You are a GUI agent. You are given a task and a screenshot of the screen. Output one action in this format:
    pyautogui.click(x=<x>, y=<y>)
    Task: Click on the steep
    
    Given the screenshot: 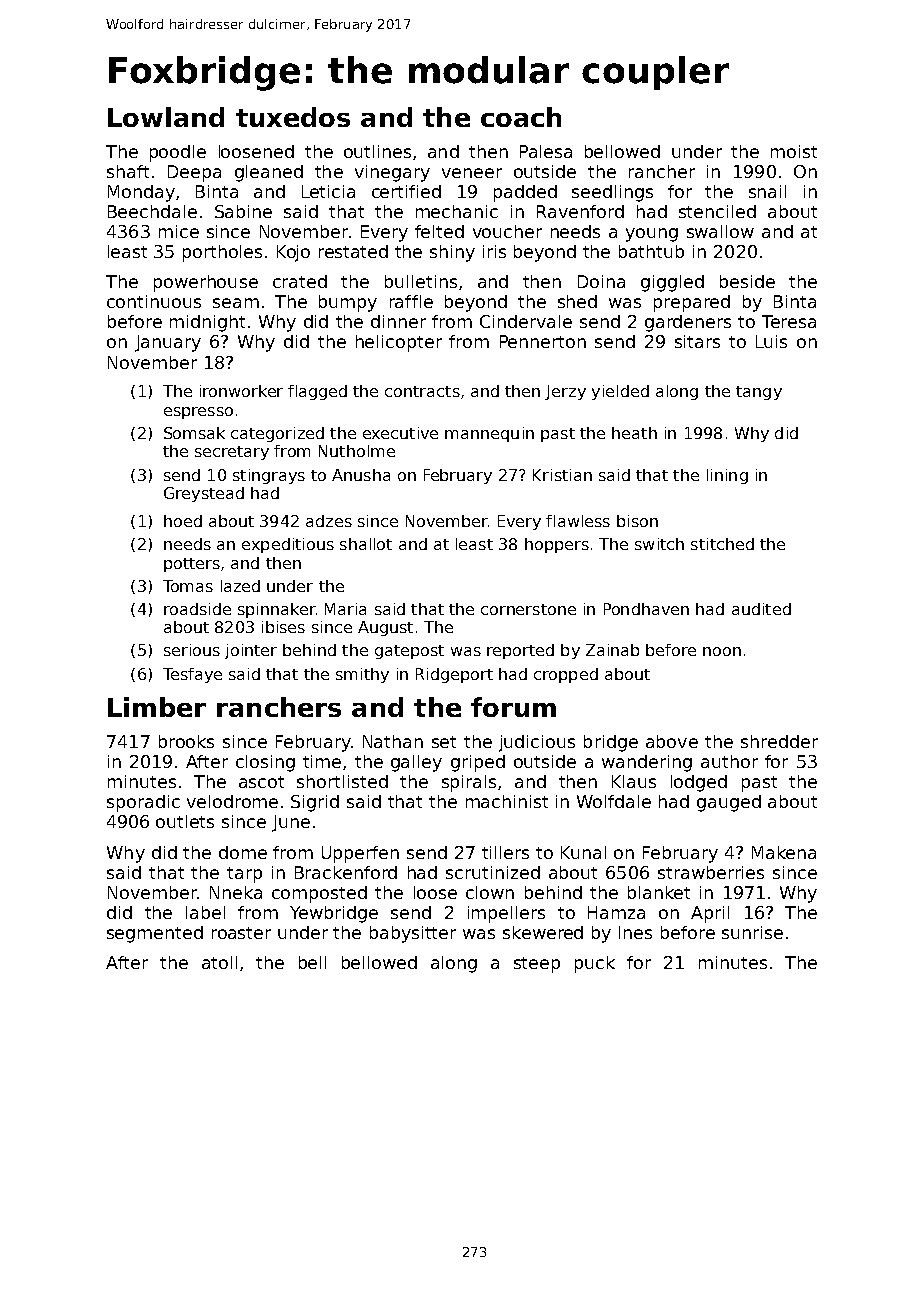 What is the action you would take?
    pyautogui.click(x=537, y=965)
